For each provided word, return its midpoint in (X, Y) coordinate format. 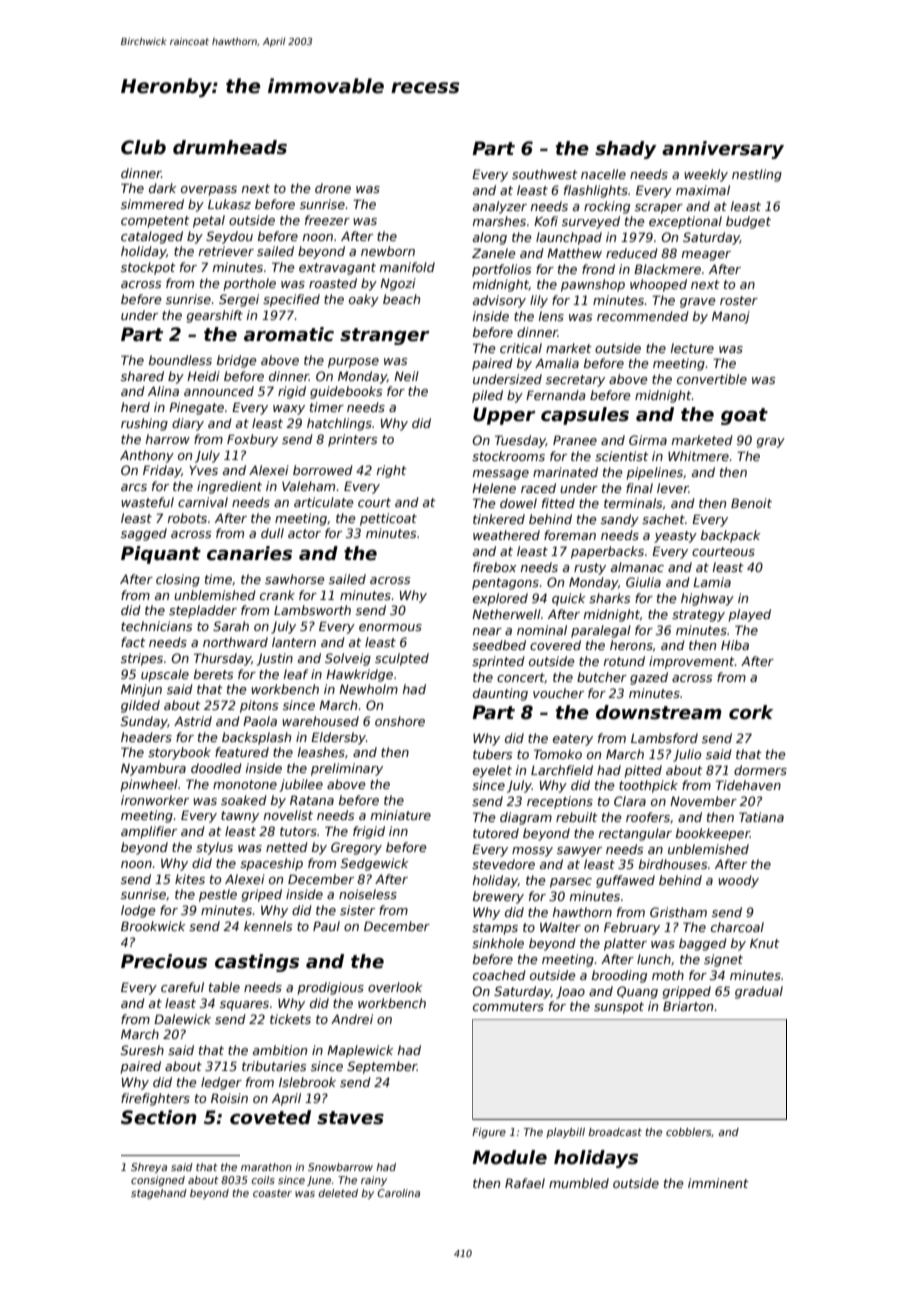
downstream (659, 712)
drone (333, 188)
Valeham (308, 486)
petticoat (388, 519)
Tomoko (558, 754)
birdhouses (673, 864)
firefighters (155, 1099)
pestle (218, 895)
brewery (498, 897)
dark (163, 188)
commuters (508, 1006)
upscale (165, 675)
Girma (648, 440)
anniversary (723, 150)
